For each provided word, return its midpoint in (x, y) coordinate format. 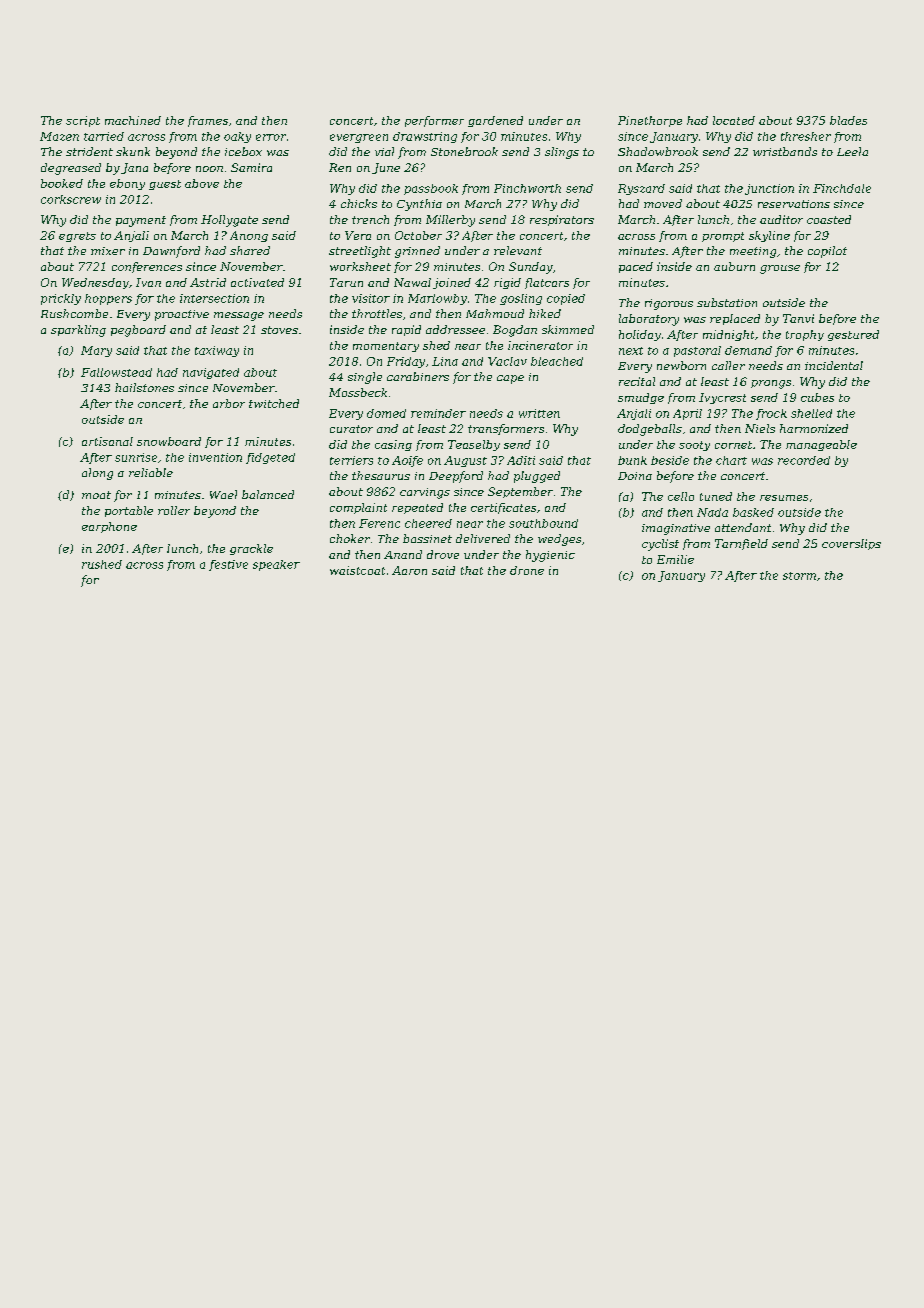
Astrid (208, 282)
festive (228, 565)
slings (562, 153)
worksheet (360, 266)
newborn (681, 365)
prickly (61, 299)
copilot (827, 252)
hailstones (144, 387)
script (83, 121)
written (539, 413)
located (734, 120)
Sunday (531, 268)
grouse (780, 269)
